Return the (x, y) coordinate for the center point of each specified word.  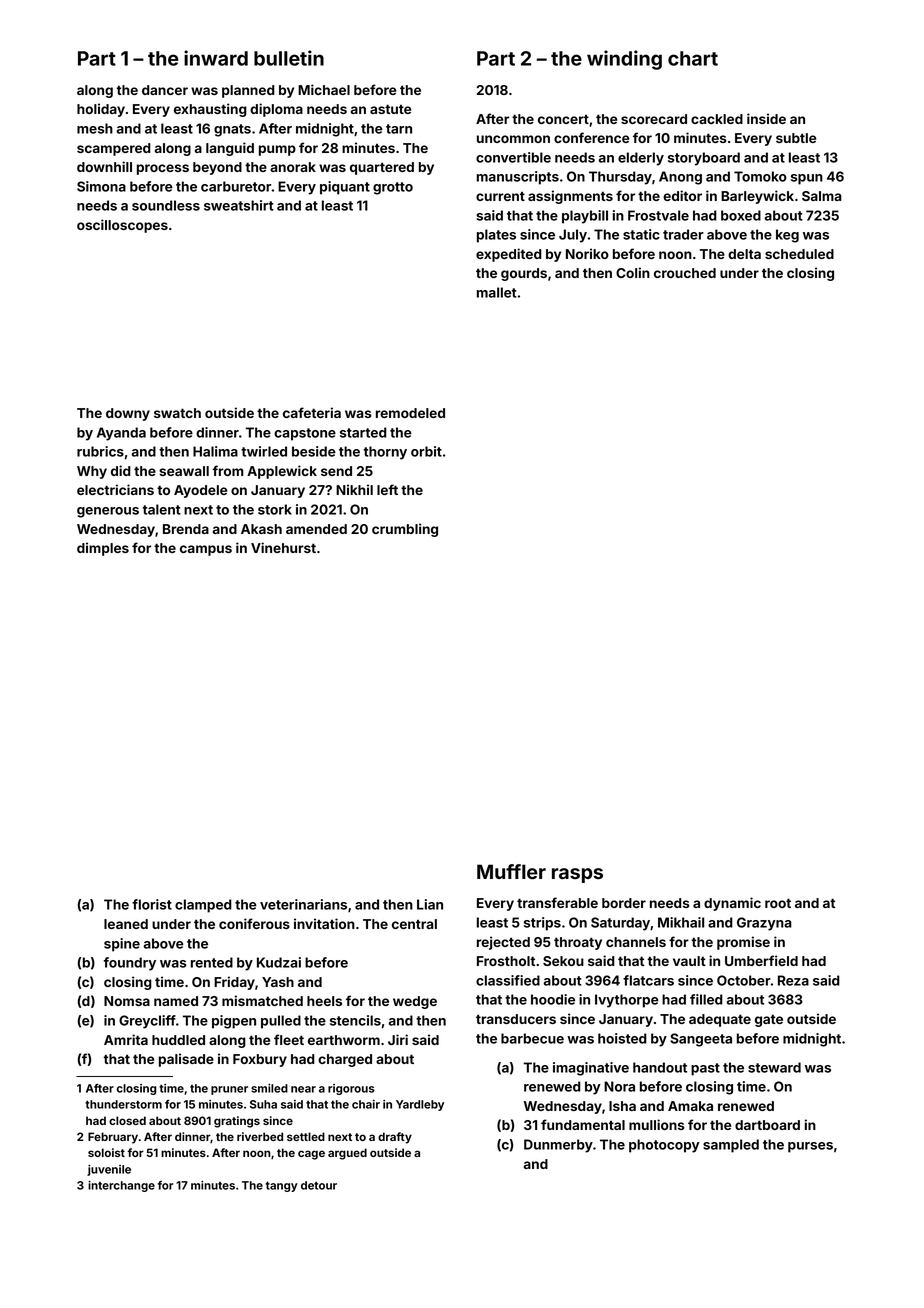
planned (248, 91)
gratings (237, 1122)
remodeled (410, 413)
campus (206, 550)
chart (693, 58)
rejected (503, 943)
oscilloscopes (122, 226)
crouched (685, 273)
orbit (426, 451)
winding (624, 60)
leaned (126, 924)
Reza (793, 980)
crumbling (405, 530)
